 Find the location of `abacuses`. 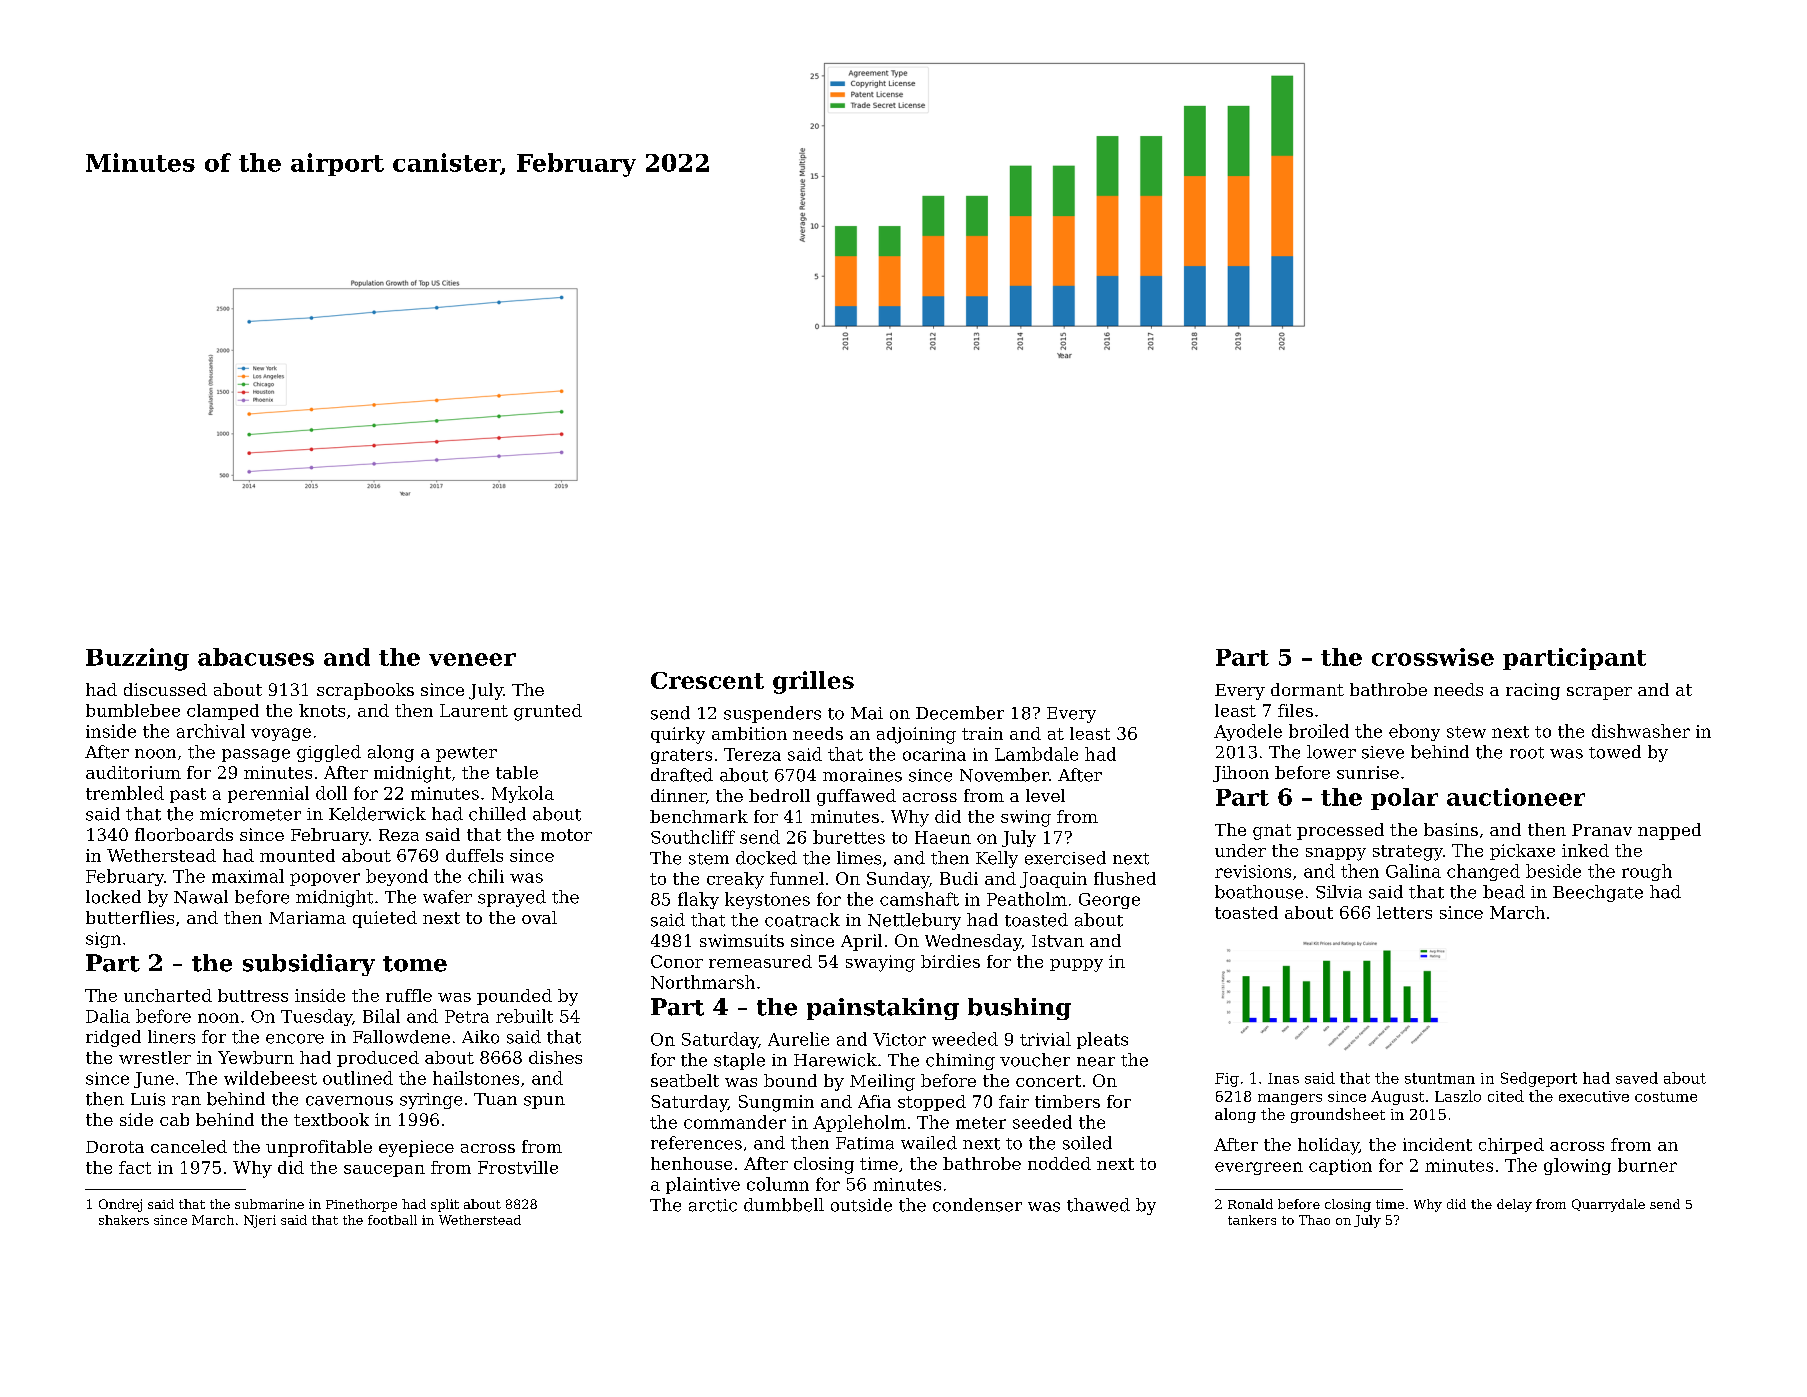

abacuses is located at coordinates (256, 657).
